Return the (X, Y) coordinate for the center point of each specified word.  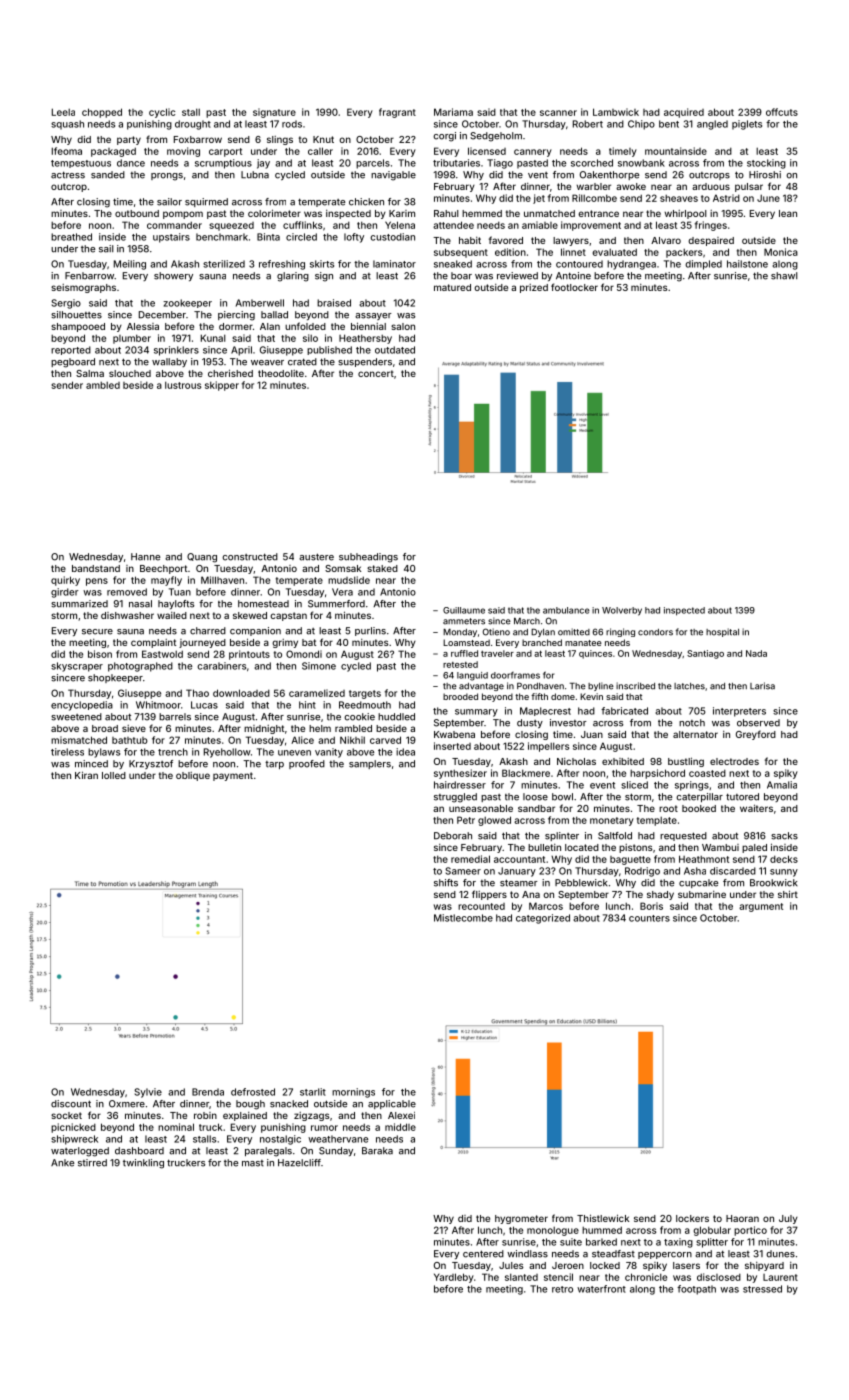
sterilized (224, 264)
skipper (222, 386)
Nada (756, 653)
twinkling (143, 1164)
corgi (444, 137)
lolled (114, 775)
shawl (784, 276)
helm (320, 728)
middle (400, 1127)
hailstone (747, 264)
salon (403, 326)
